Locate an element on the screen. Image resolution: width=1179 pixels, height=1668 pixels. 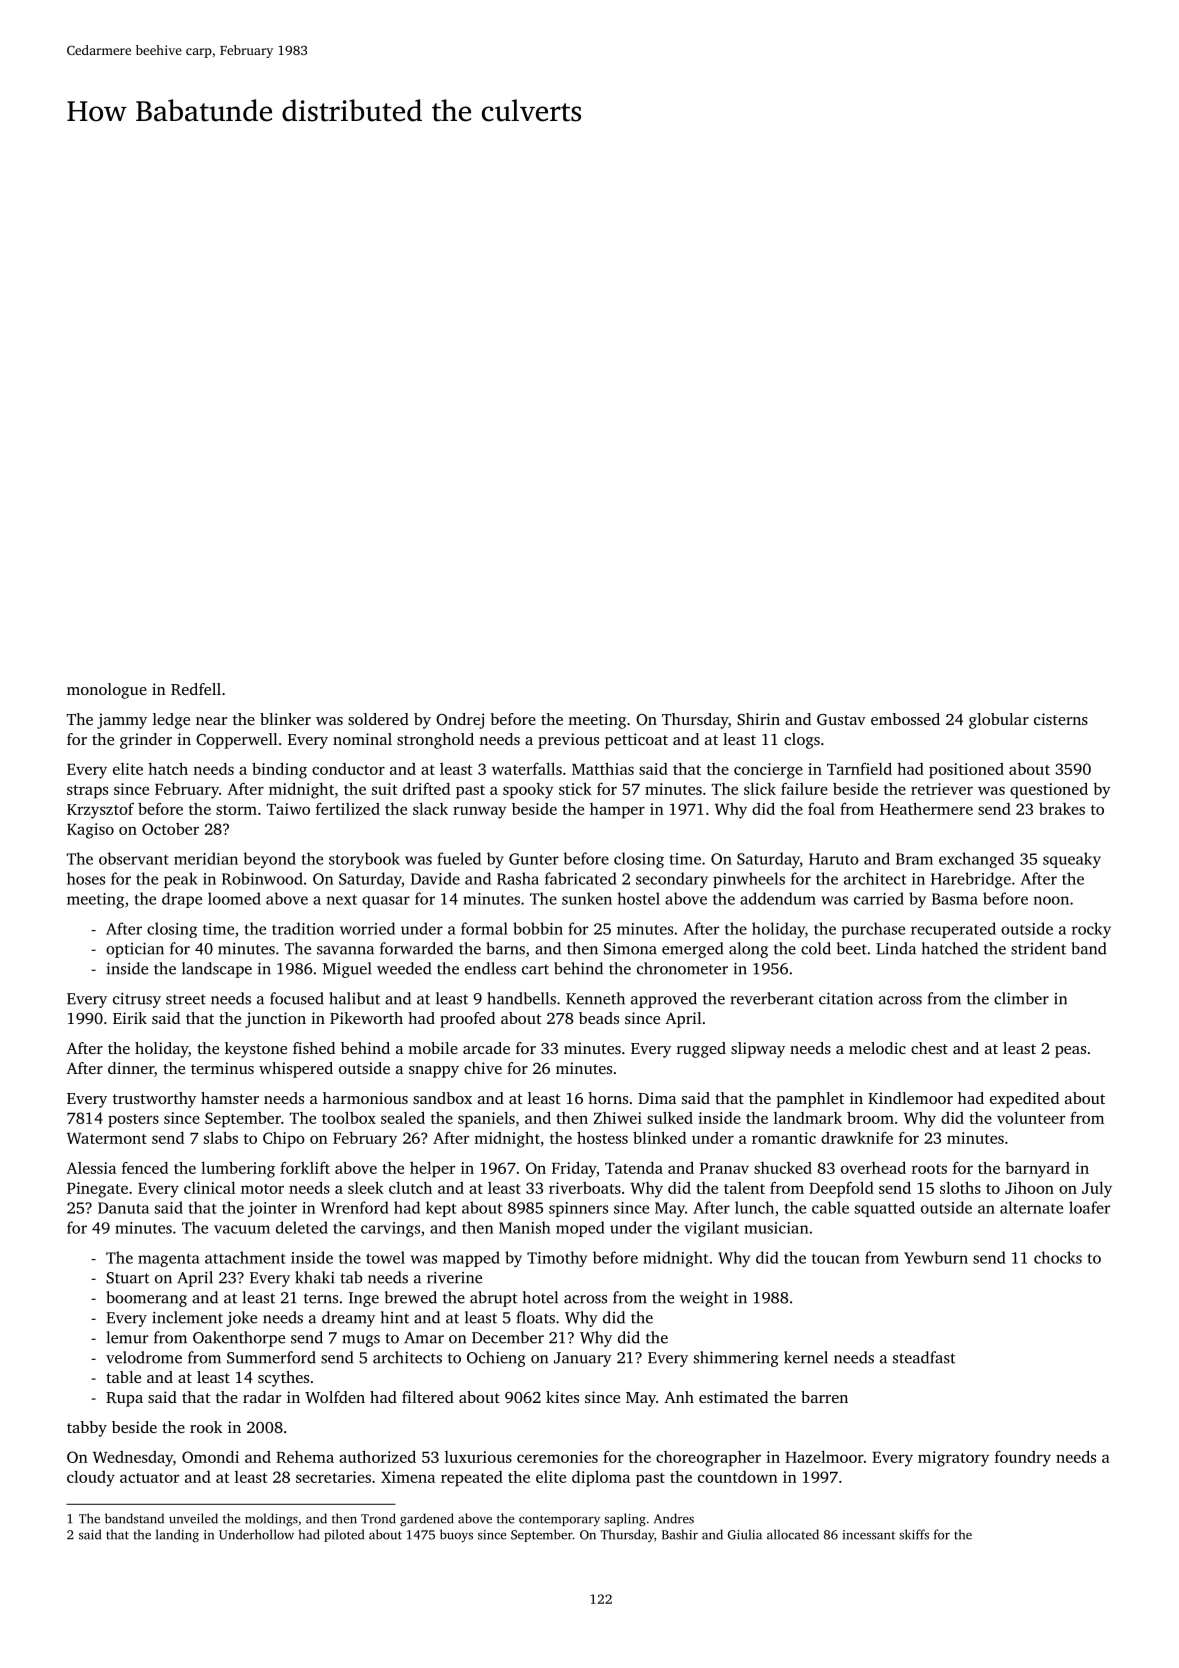
Redfell is located at coordinates (196, 689).
